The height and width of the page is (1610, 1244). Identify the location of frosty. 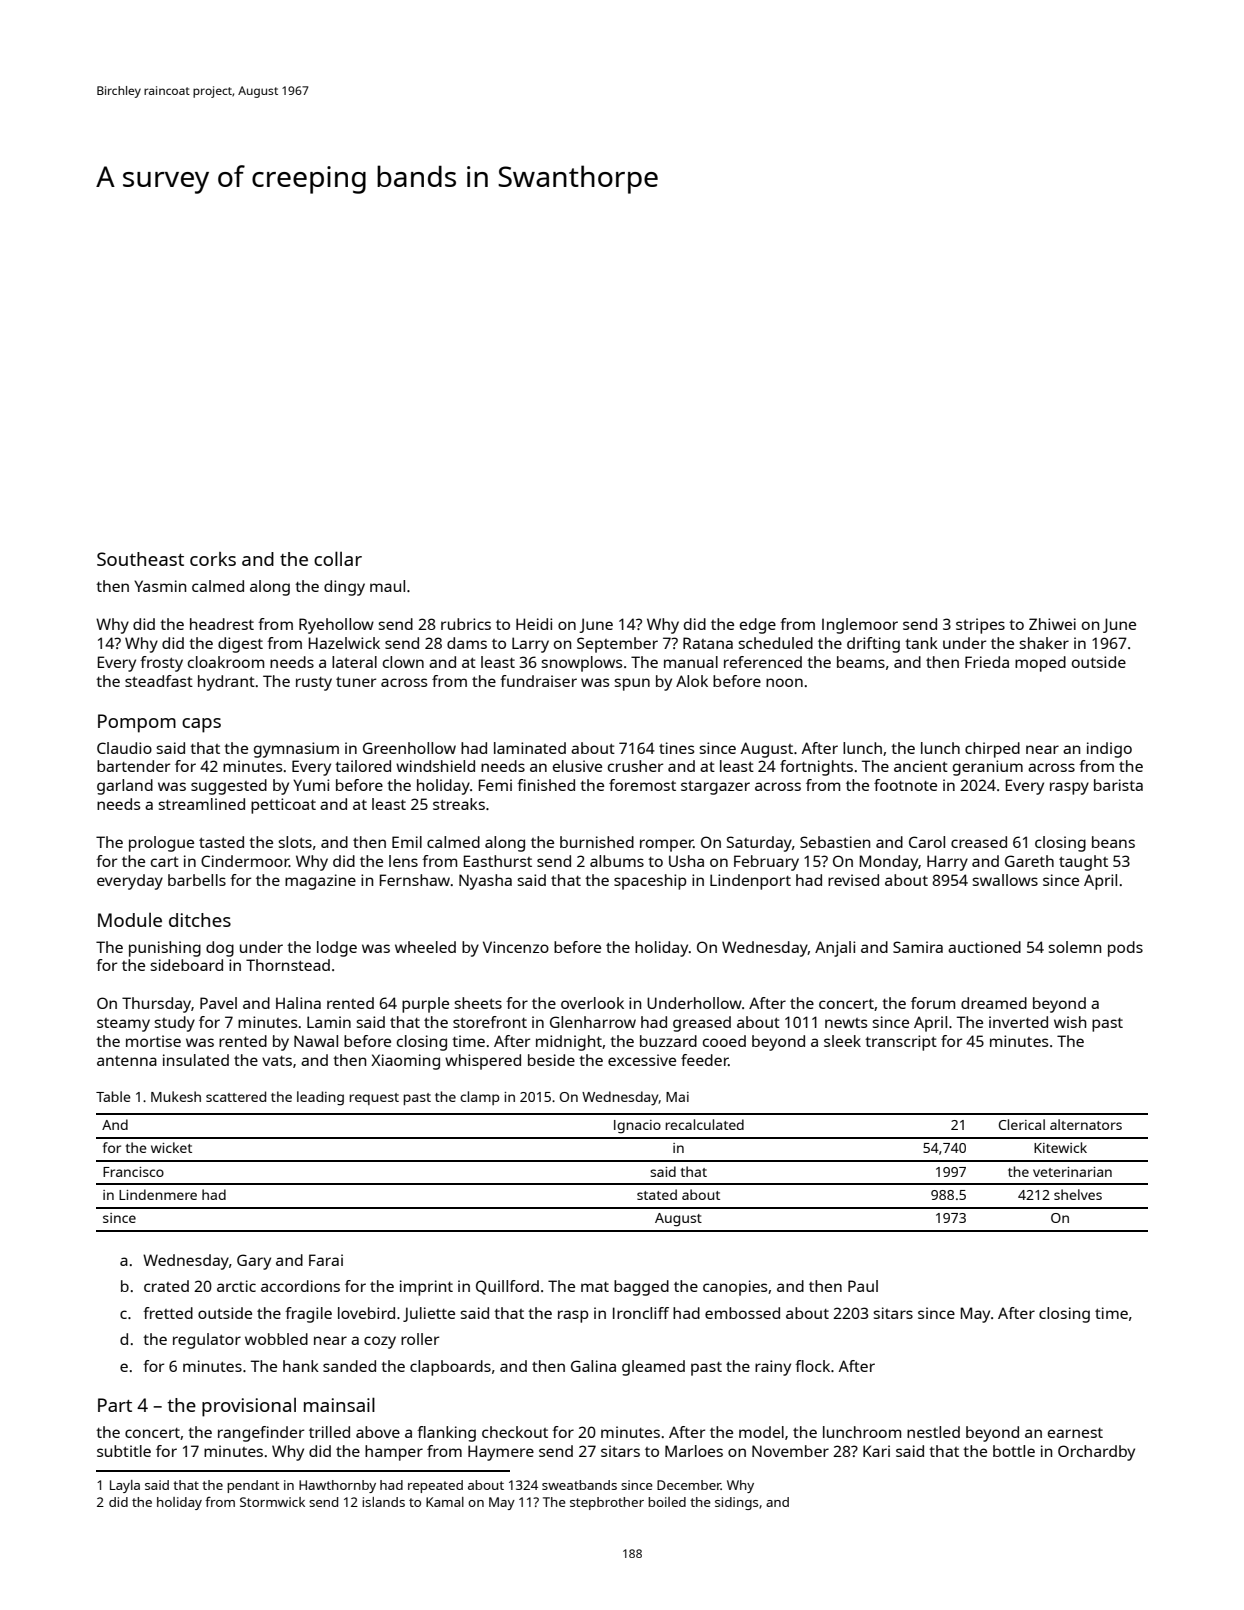
(161, 664).
